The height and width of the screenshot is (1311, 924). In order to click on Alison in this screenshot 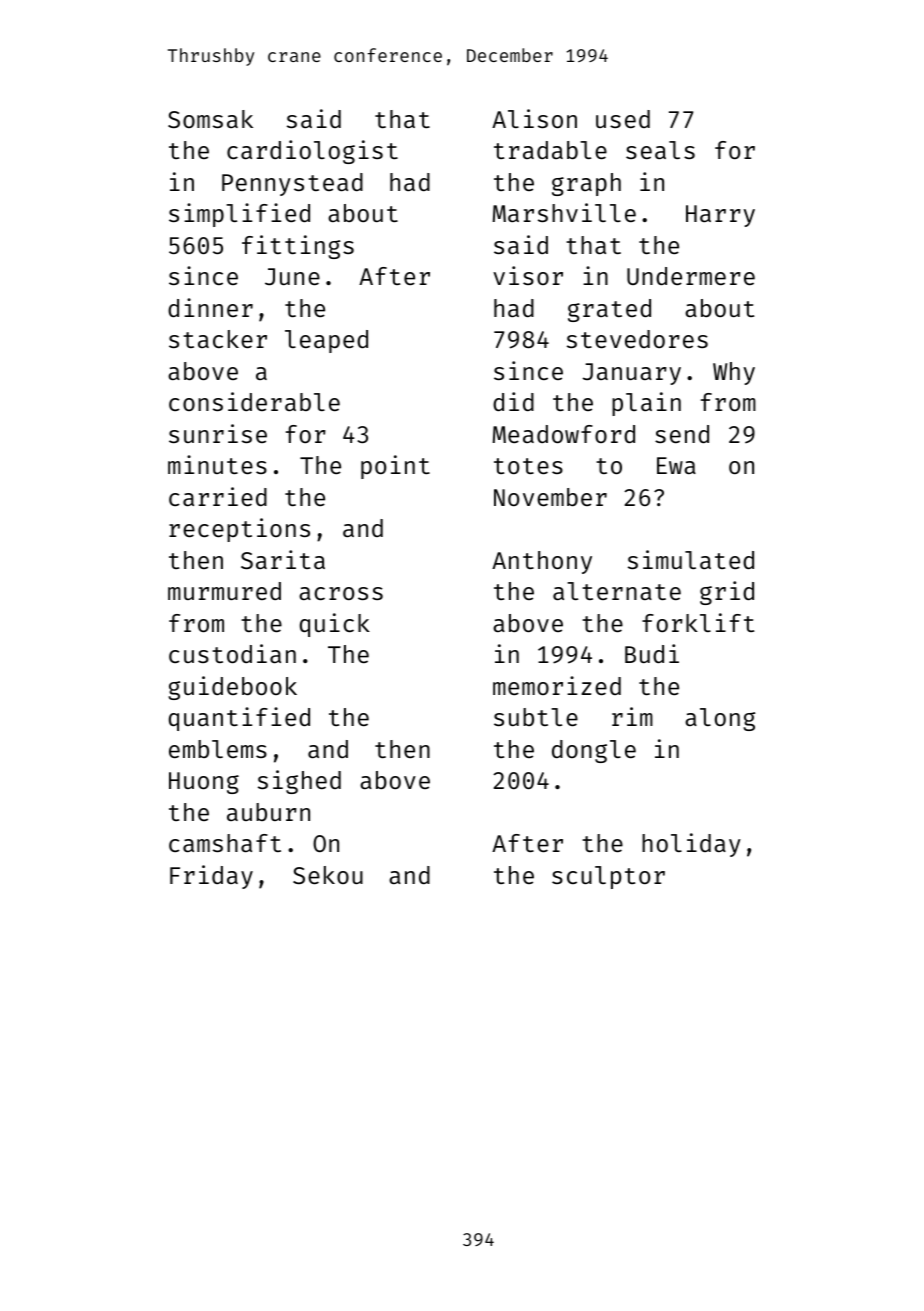, I will do `click(534, 118)`.
